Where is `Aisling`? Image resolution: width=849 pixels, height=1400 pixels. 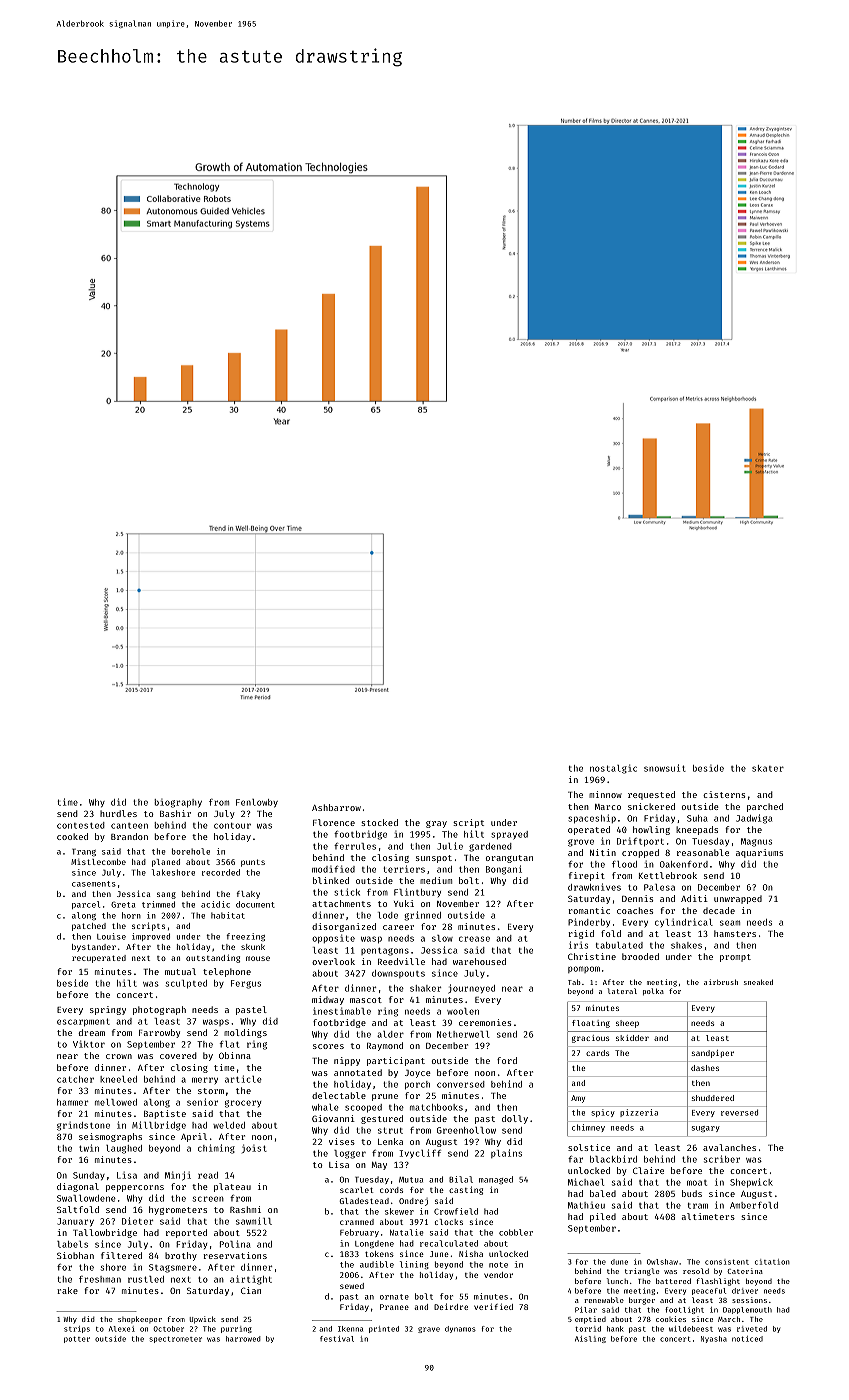
Aisling is located at coordinates (590, 1339).
